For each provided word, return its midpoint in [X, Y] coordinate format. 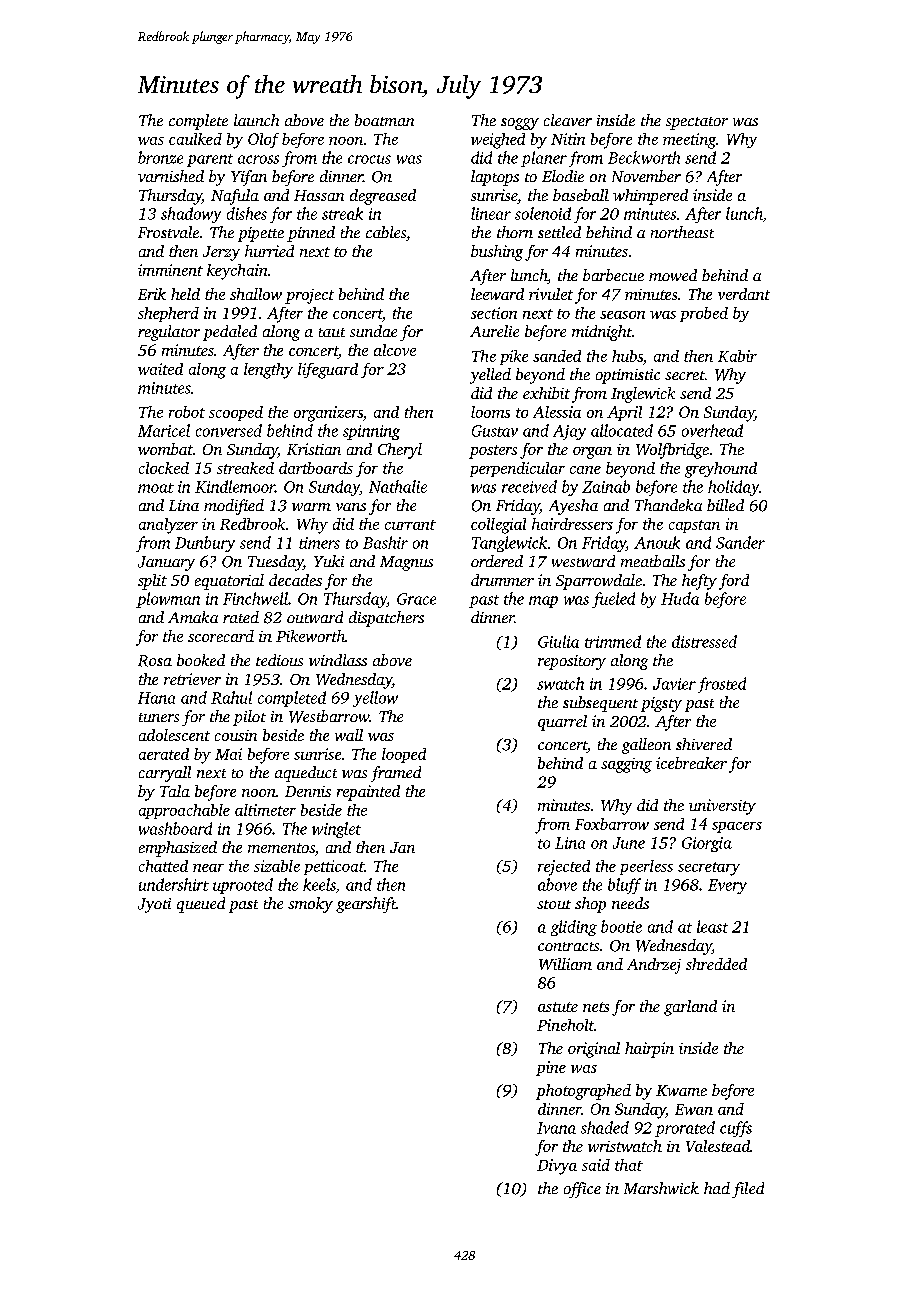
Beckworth [644, 157]
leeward [497, 294]
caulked [195, 139]
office [582, 1190]
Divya [557, 1167]
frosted [722, 685]
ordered [497, 561]
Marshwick [661, 1188]
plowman [168, 600]
